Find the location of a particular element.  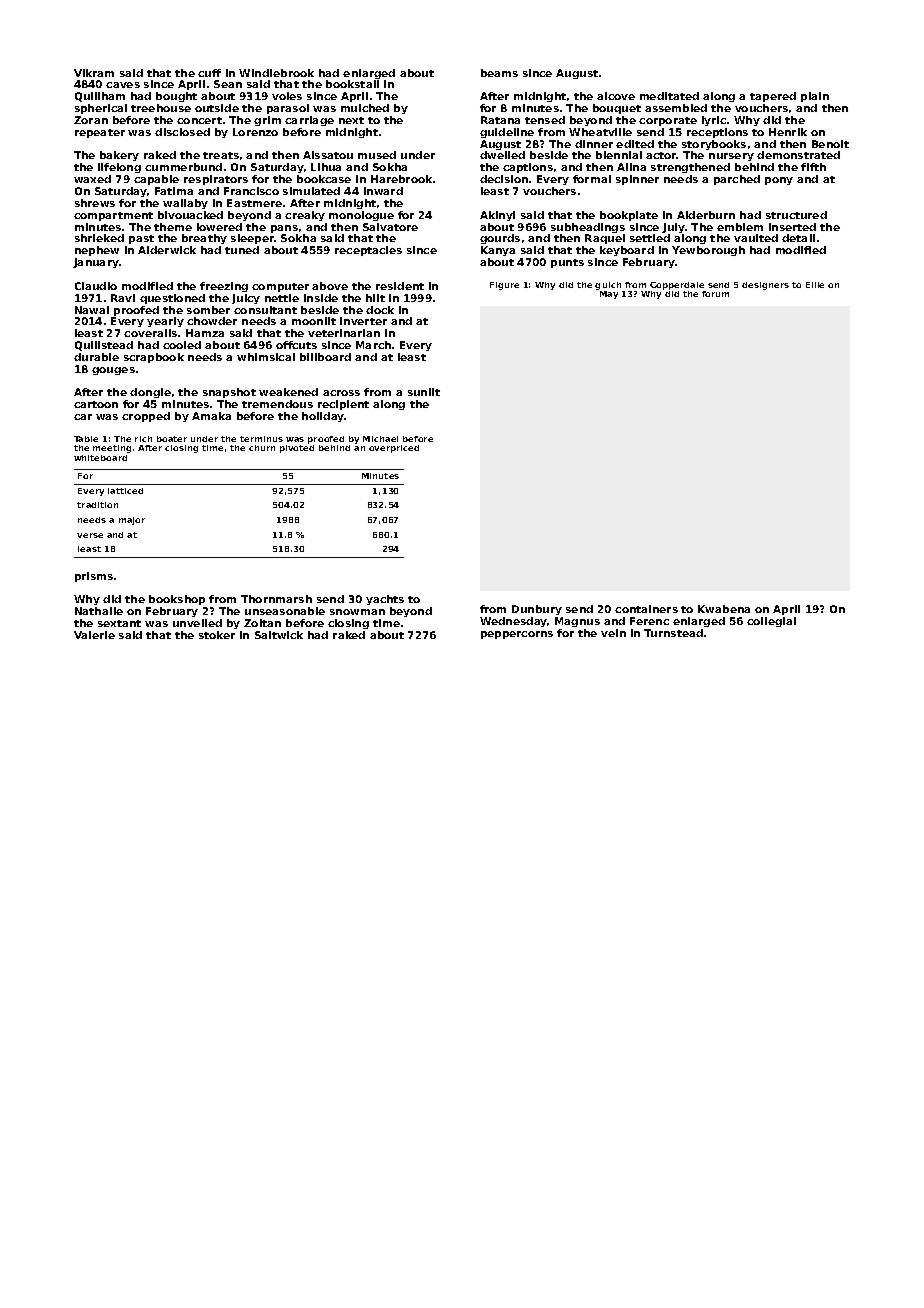

Valerie is located at coordinates (94, 635).
